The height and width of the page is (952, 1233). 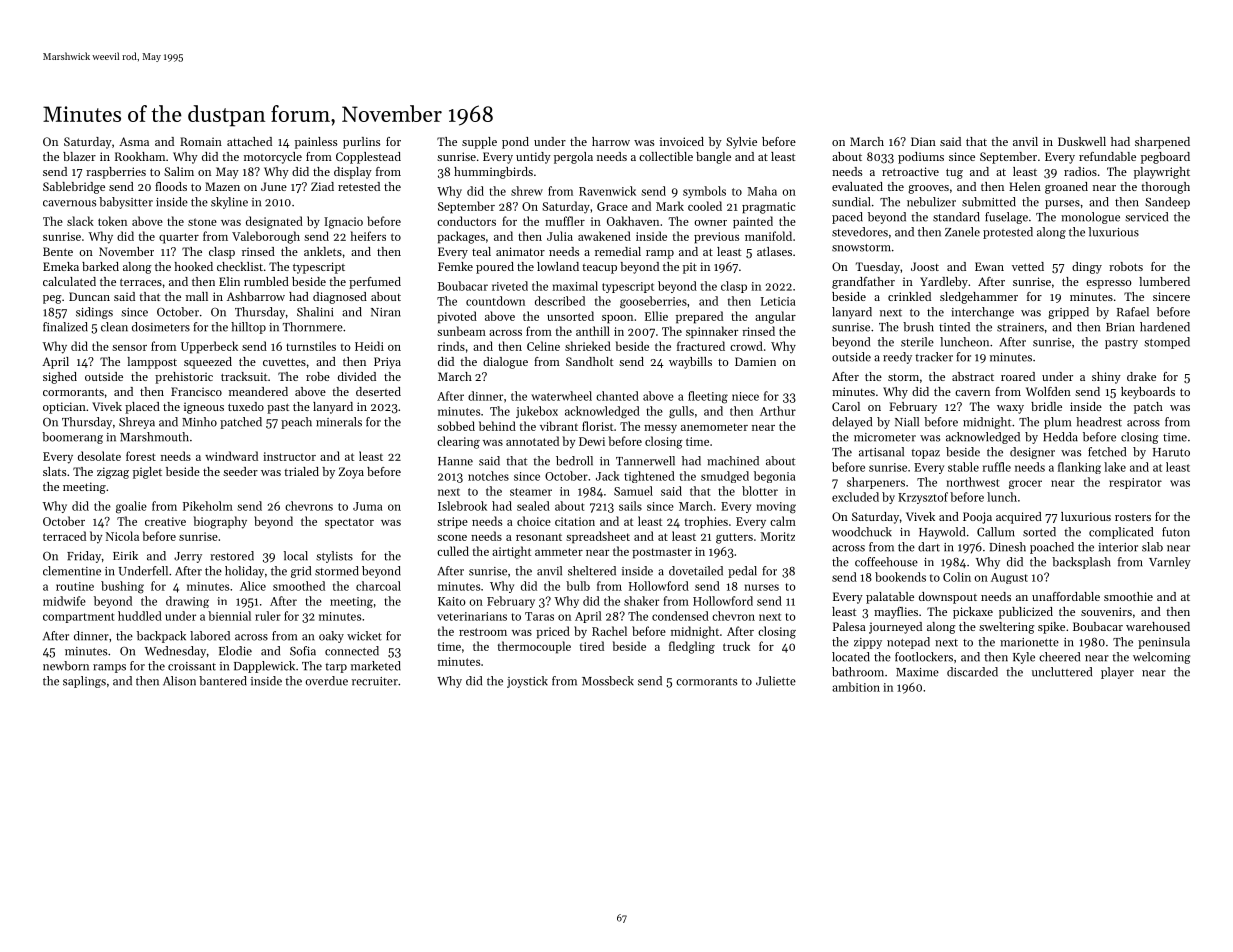 I want to click on Sylvie, so click(x=741, y=143).
